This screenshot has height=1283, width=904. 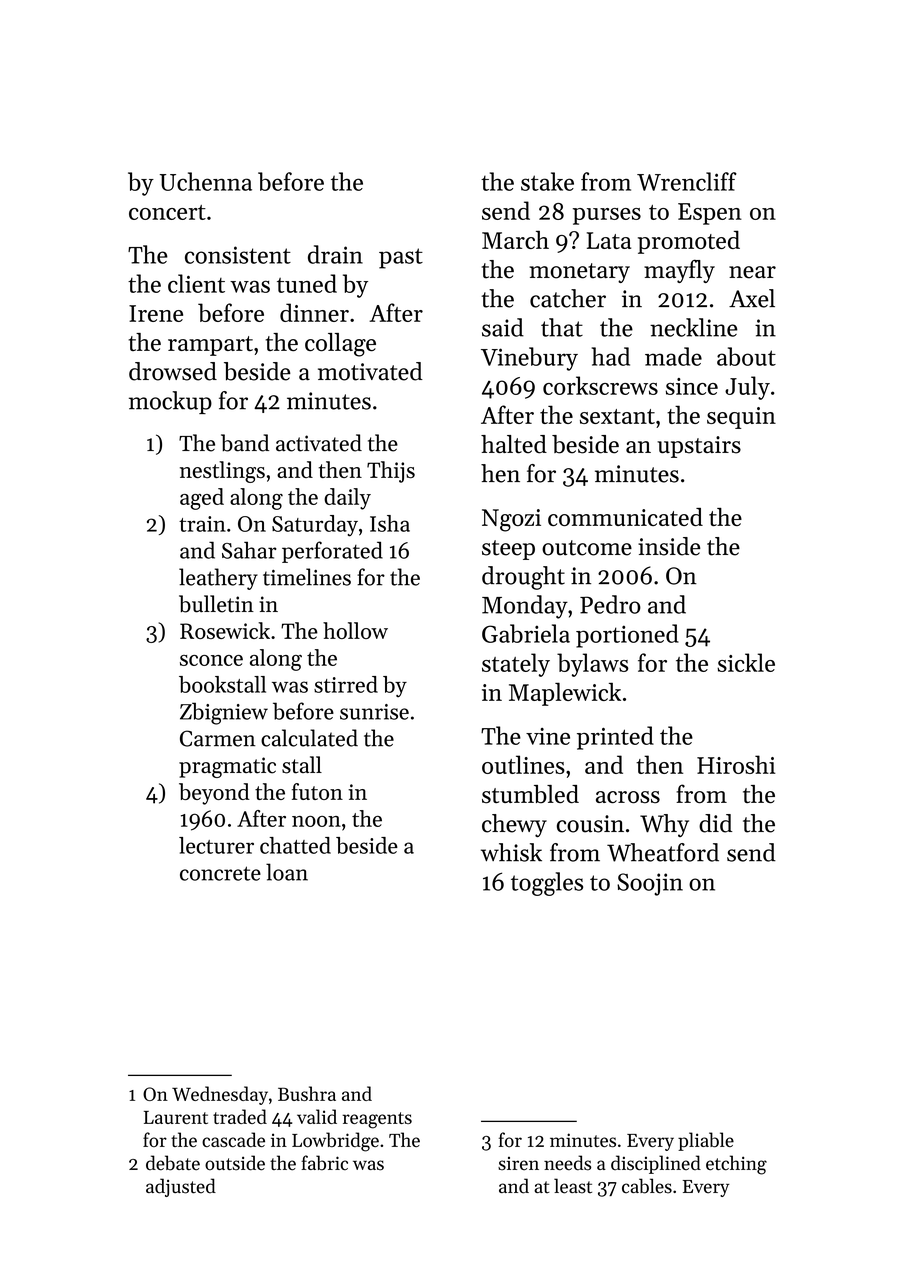 What do you see at coordinates (206, 181) in the screenshot?
I see `Uchenna` at bounding box center [206, 181].
